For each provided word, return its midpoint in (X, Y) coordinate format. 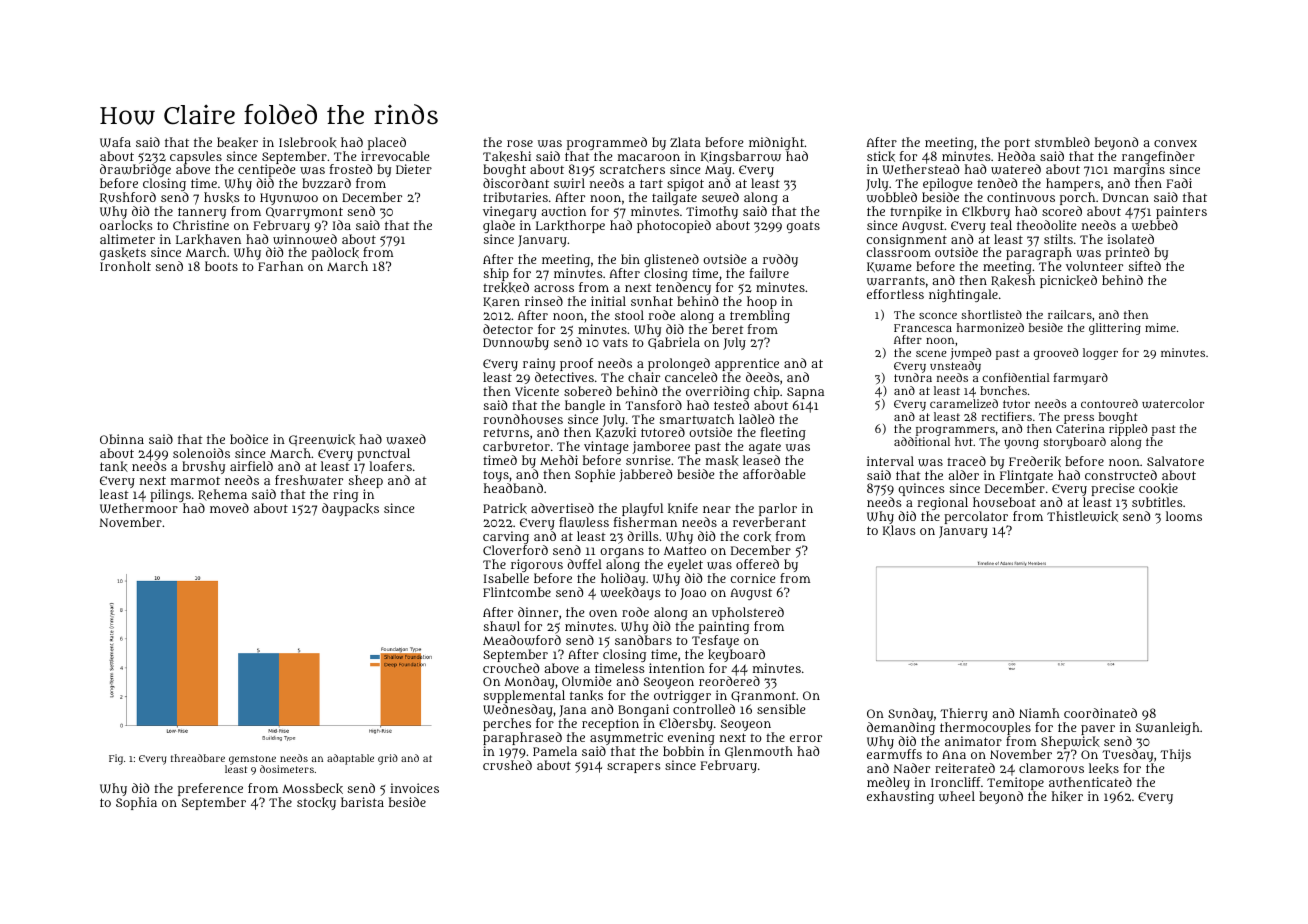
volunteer (1094, 266)
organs (622, 553)
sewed (720, 197)
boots (221, 266)
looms (1184, 516)
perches (507, 724)
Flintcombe (517, 592)
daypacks (350, 509)
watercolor (1173, 403)
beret (728, 329)
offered (757, 564)
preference (210, 789)
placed (387, 143)
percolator (976, 517)
